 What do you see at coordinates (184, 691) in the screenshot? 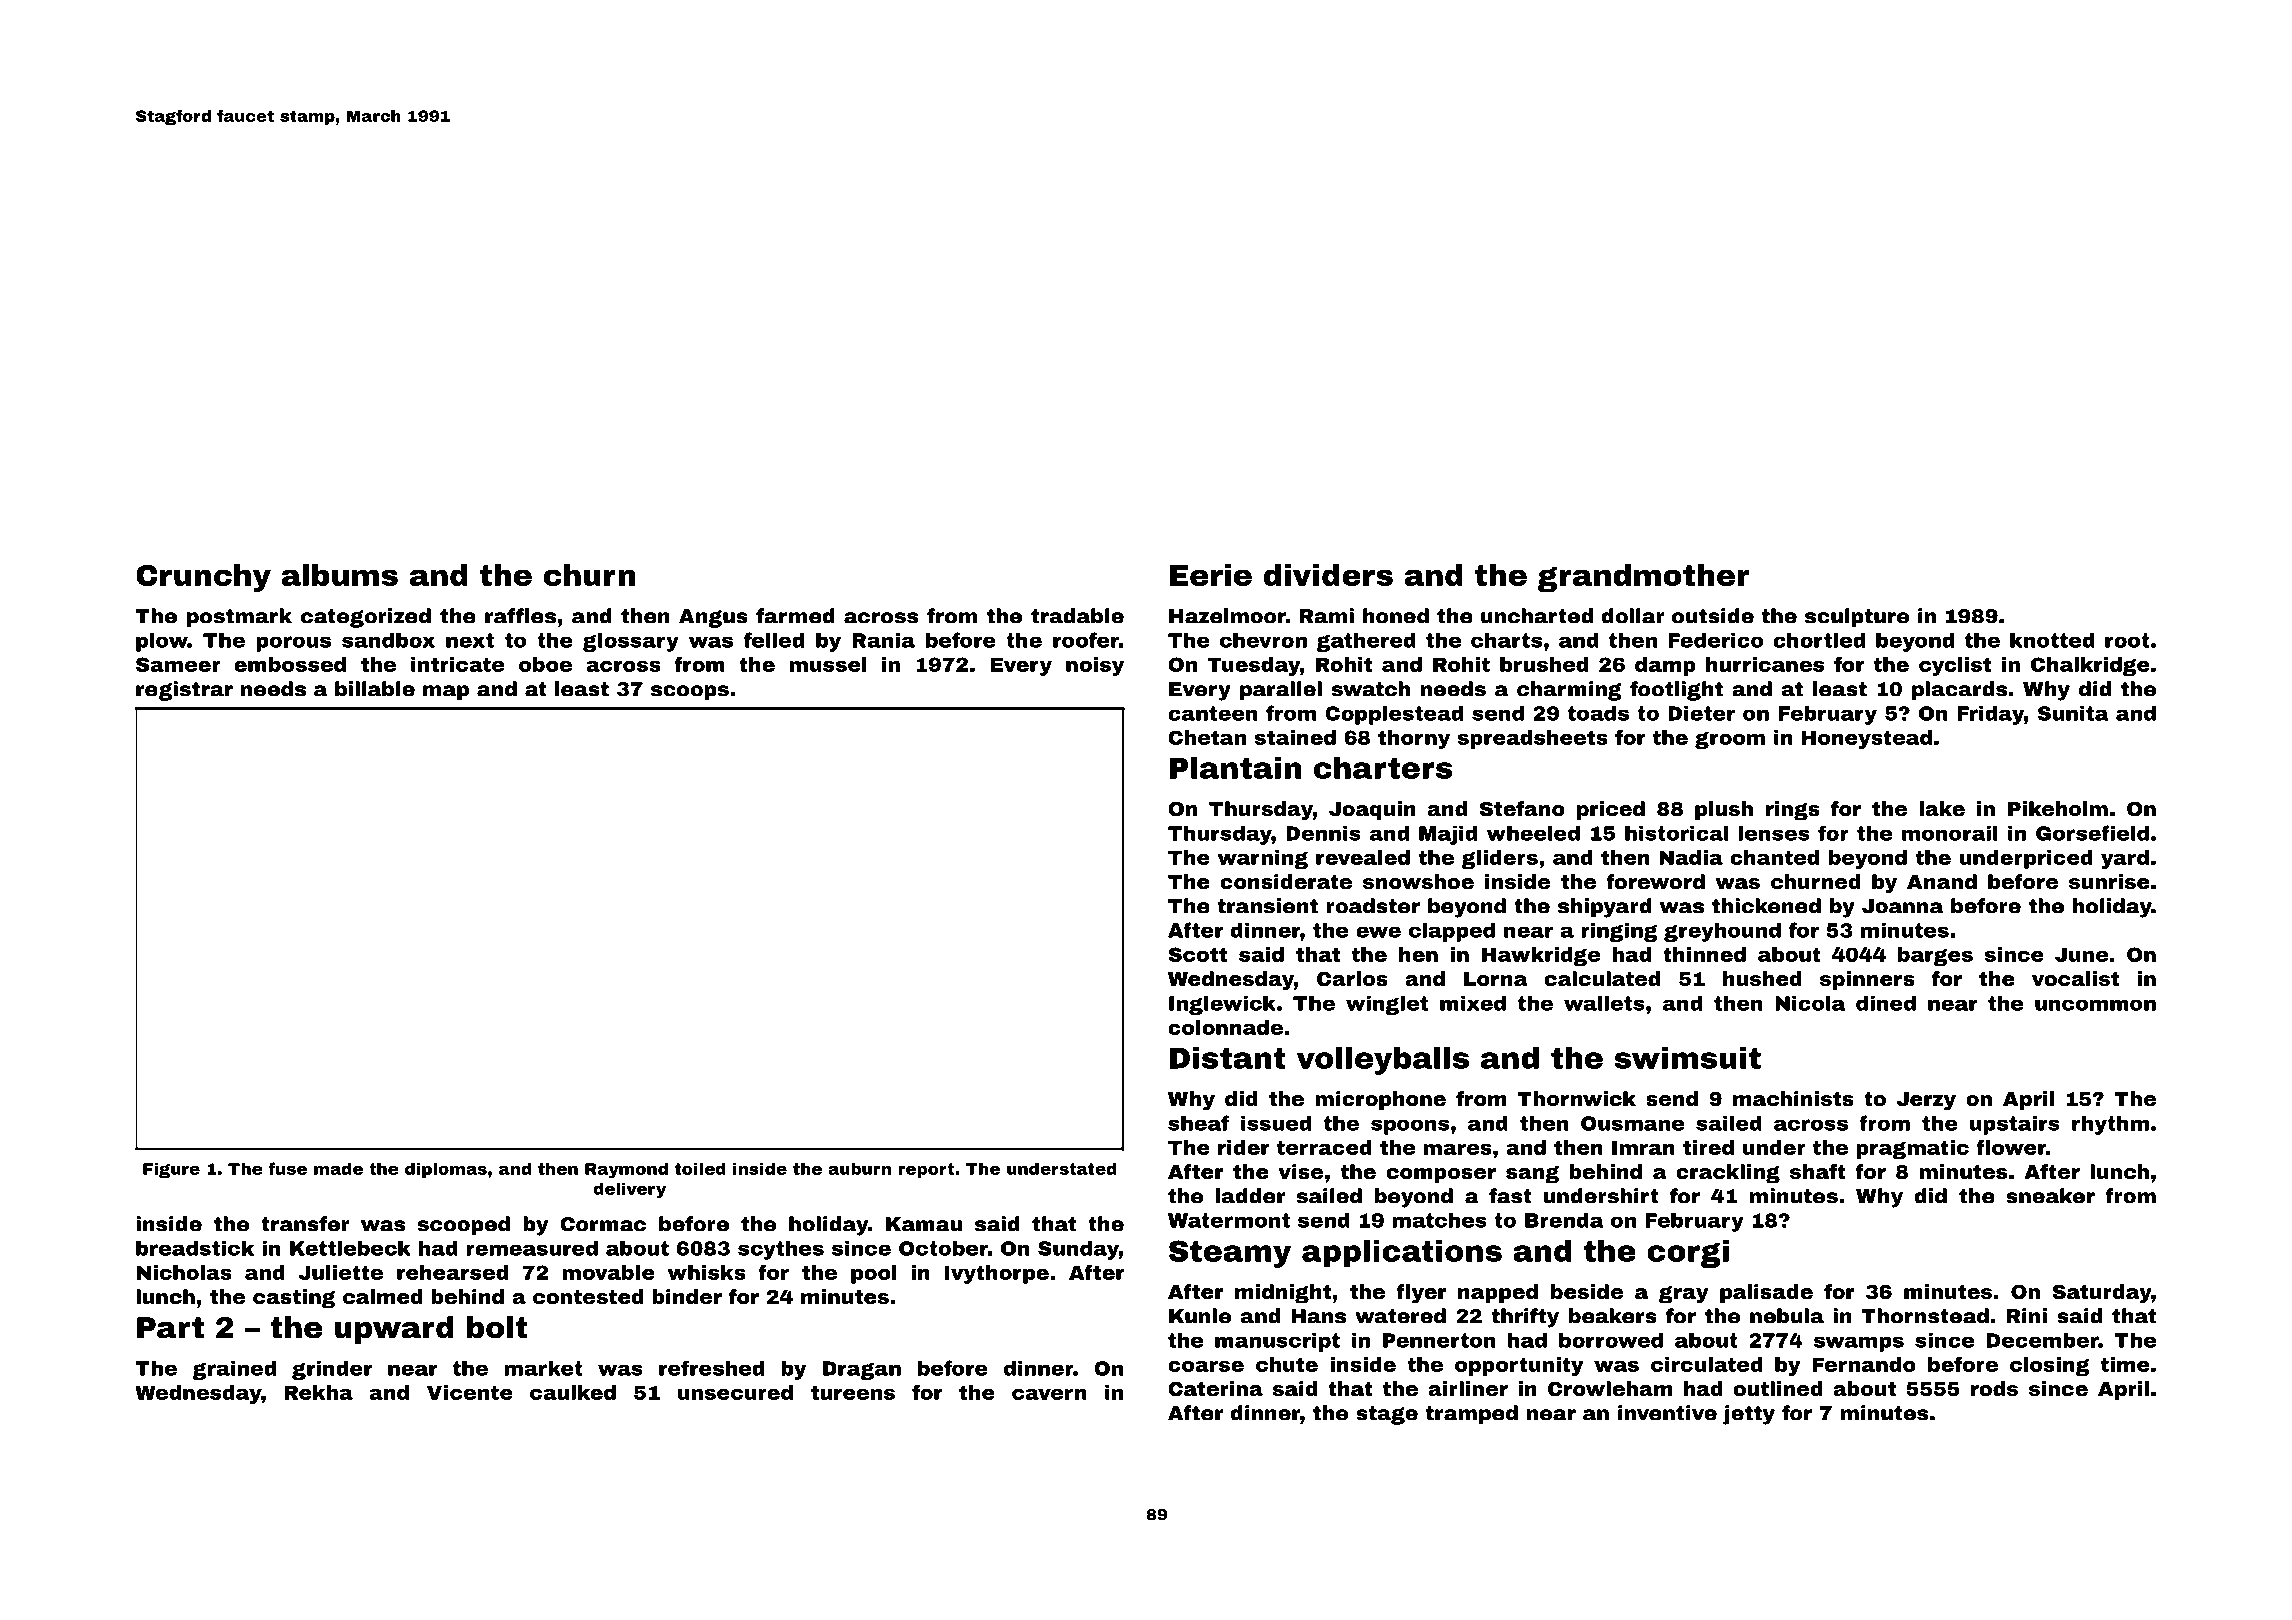
I see `registrar` at bounding box center [184, 691].
